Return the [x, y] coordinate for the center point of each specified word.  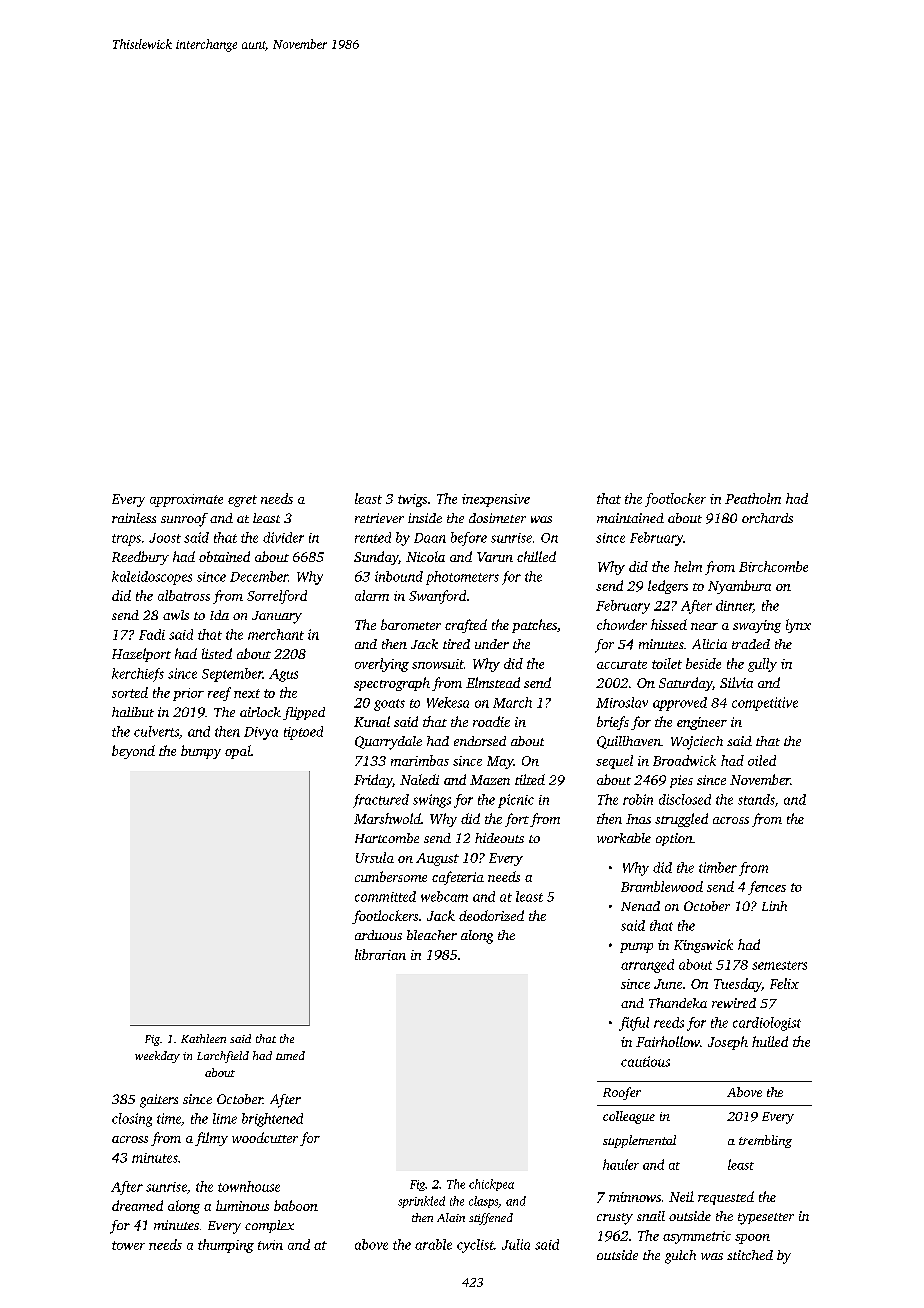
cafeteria [458, 878]
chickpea [491, 1185]
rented [373, 537]
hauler [621, 1164]
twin [270, 1245]
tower [128, 1245]
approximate [186, 500]
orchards [767, 518]
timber [718, 867]
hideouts [499, 838]
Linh [774, 906]
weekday [157, 1057]
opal [238, 752]
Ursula [375, 857]
